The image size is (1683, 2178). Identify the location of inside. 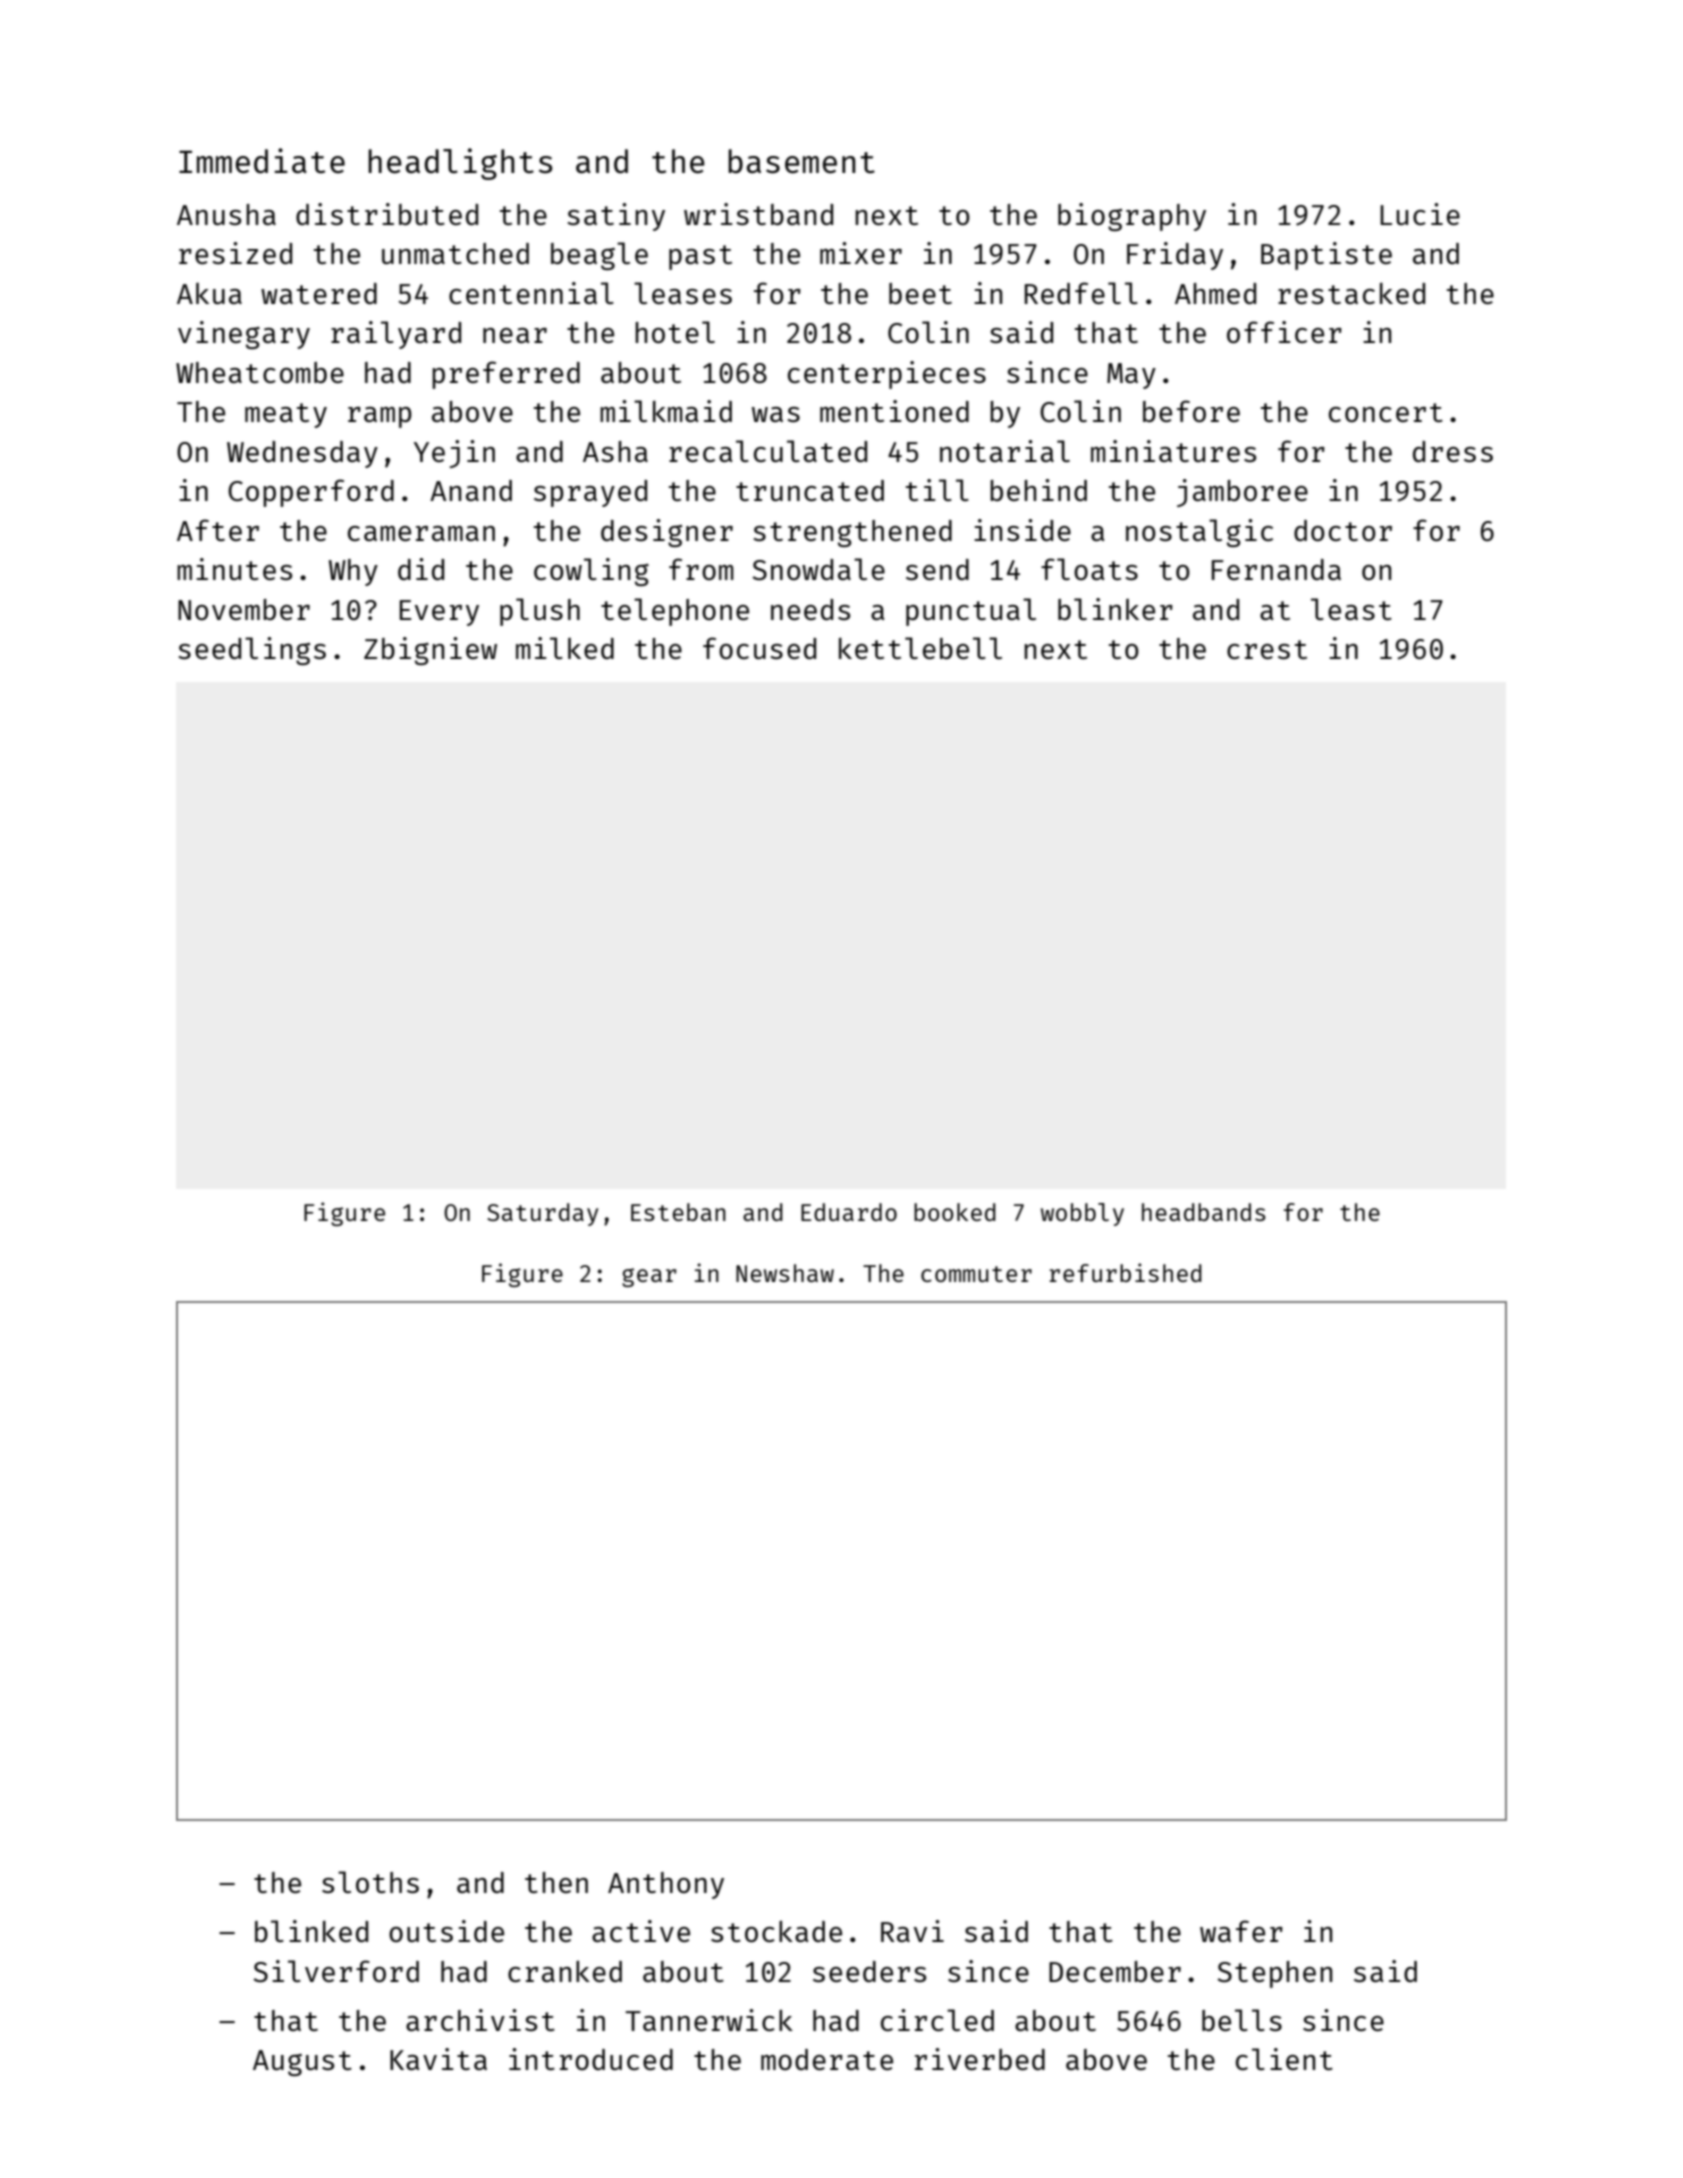
(1022, 530).
